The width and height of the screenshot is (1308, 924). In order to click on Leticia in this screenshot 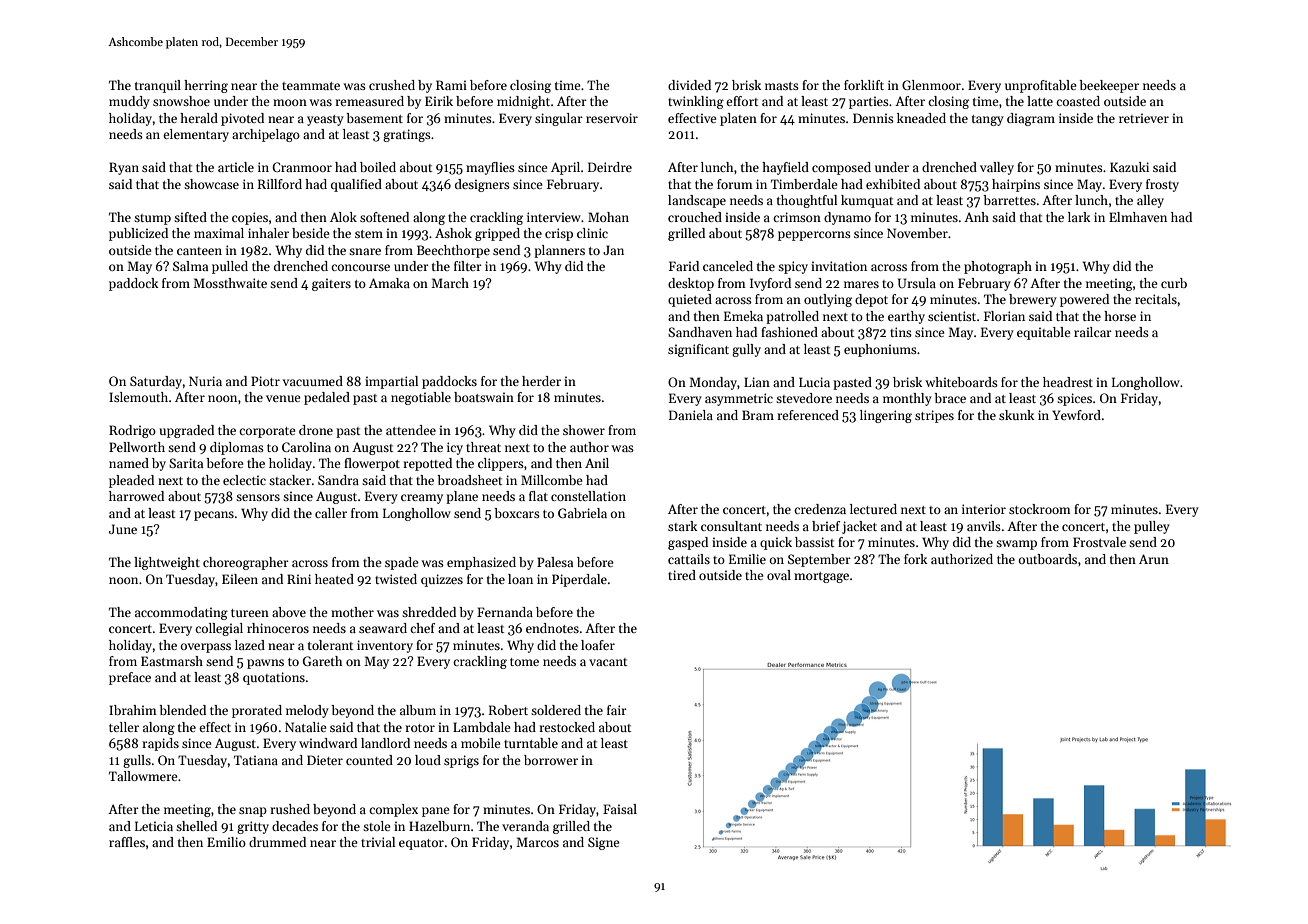, I will do `click(154, 826)`.
